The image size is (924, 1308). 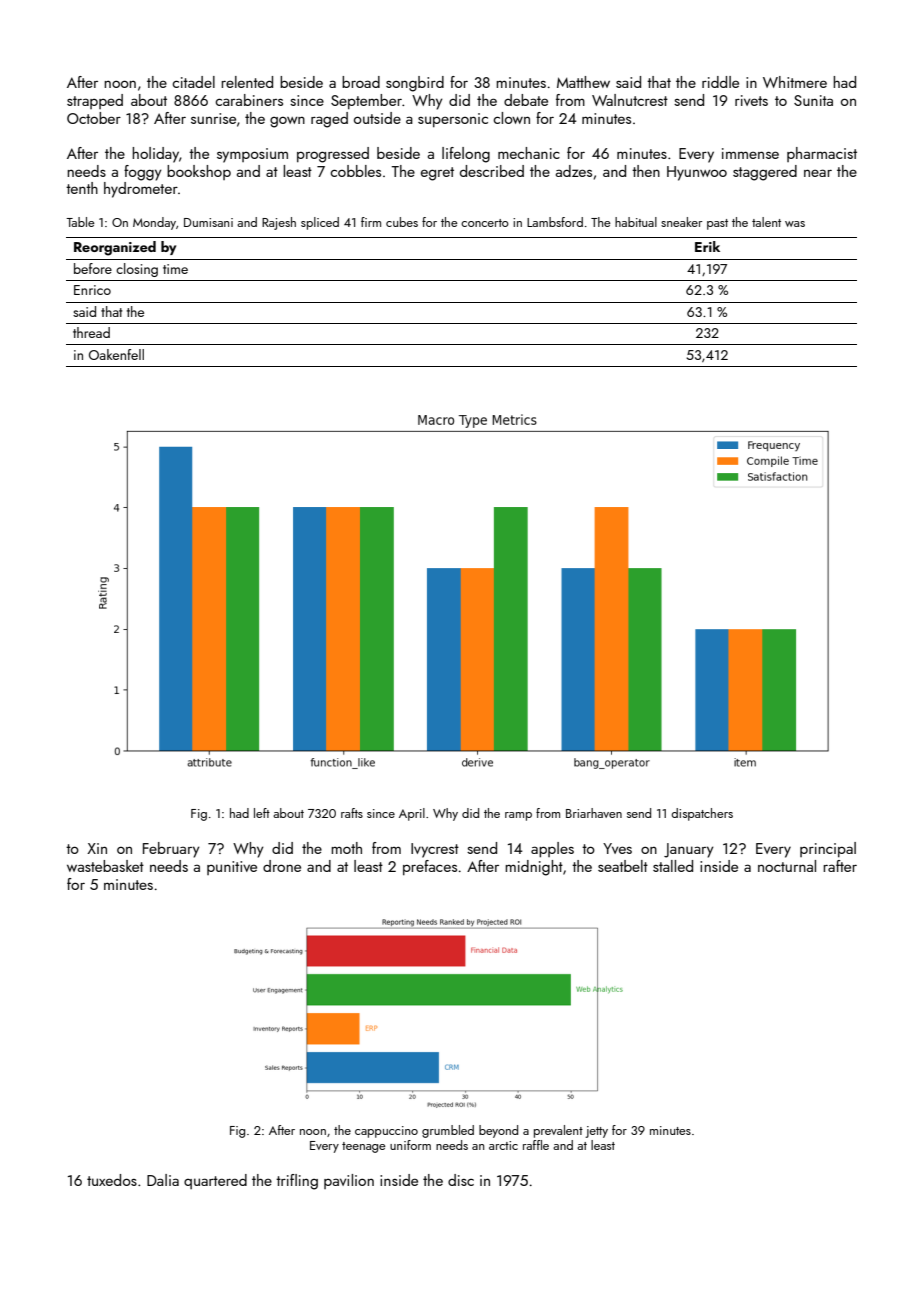 I want to click on thread, so click(x=91, y=332).
